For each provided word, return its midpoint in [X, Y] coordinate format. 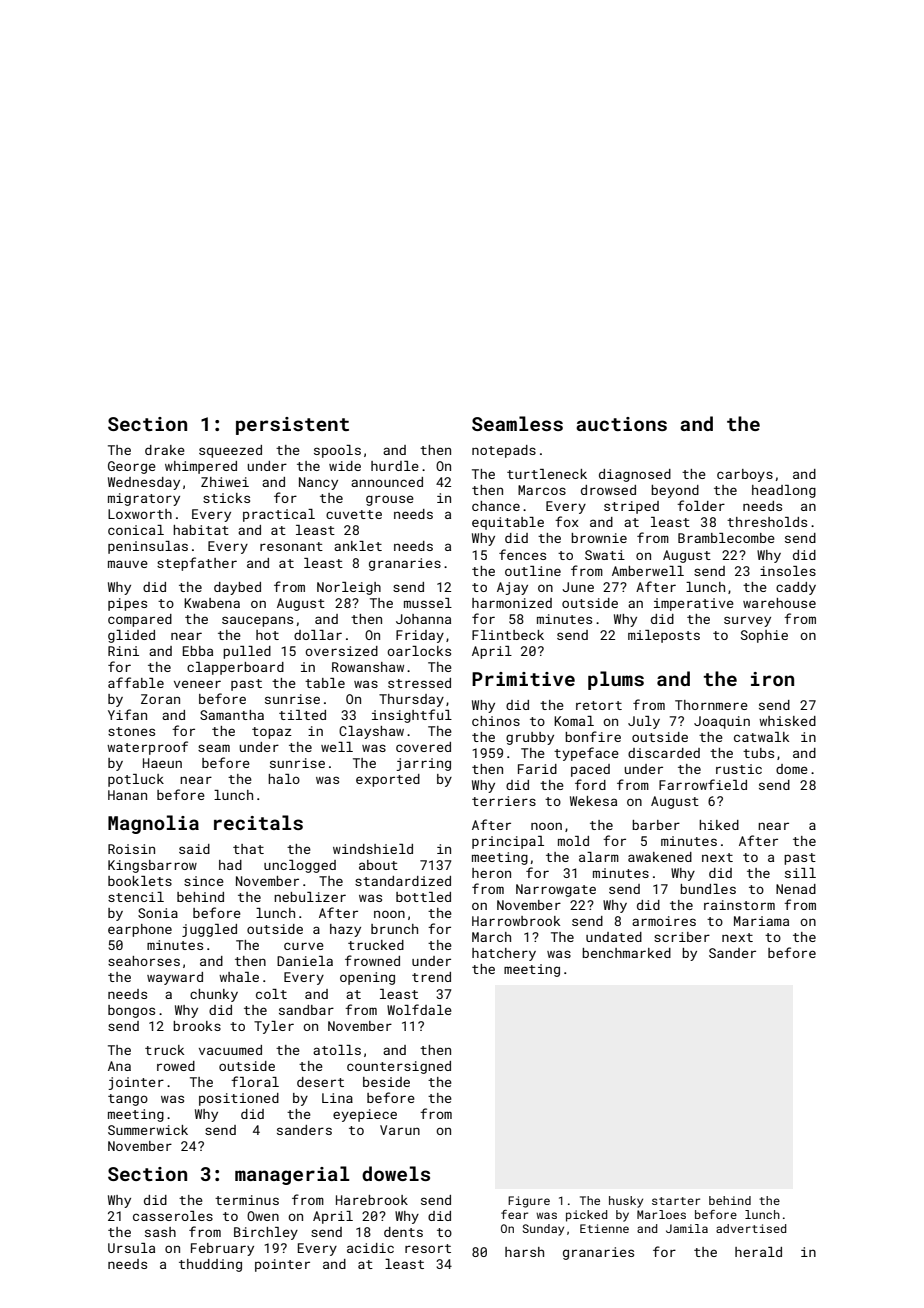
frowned [372, 960]
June [578, 587]
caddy [796, 588]
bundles [708, 889]
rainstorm [739, 905]
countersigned [399, 1067]
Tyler [274, 1027]
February [222, 1249]
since [204, 881]
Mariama [761, 921]
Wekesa [593, 801]
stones [131, 731]
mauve [128, 564]
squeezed [230, 451]
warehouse [779, 603]
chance [496, 506]
